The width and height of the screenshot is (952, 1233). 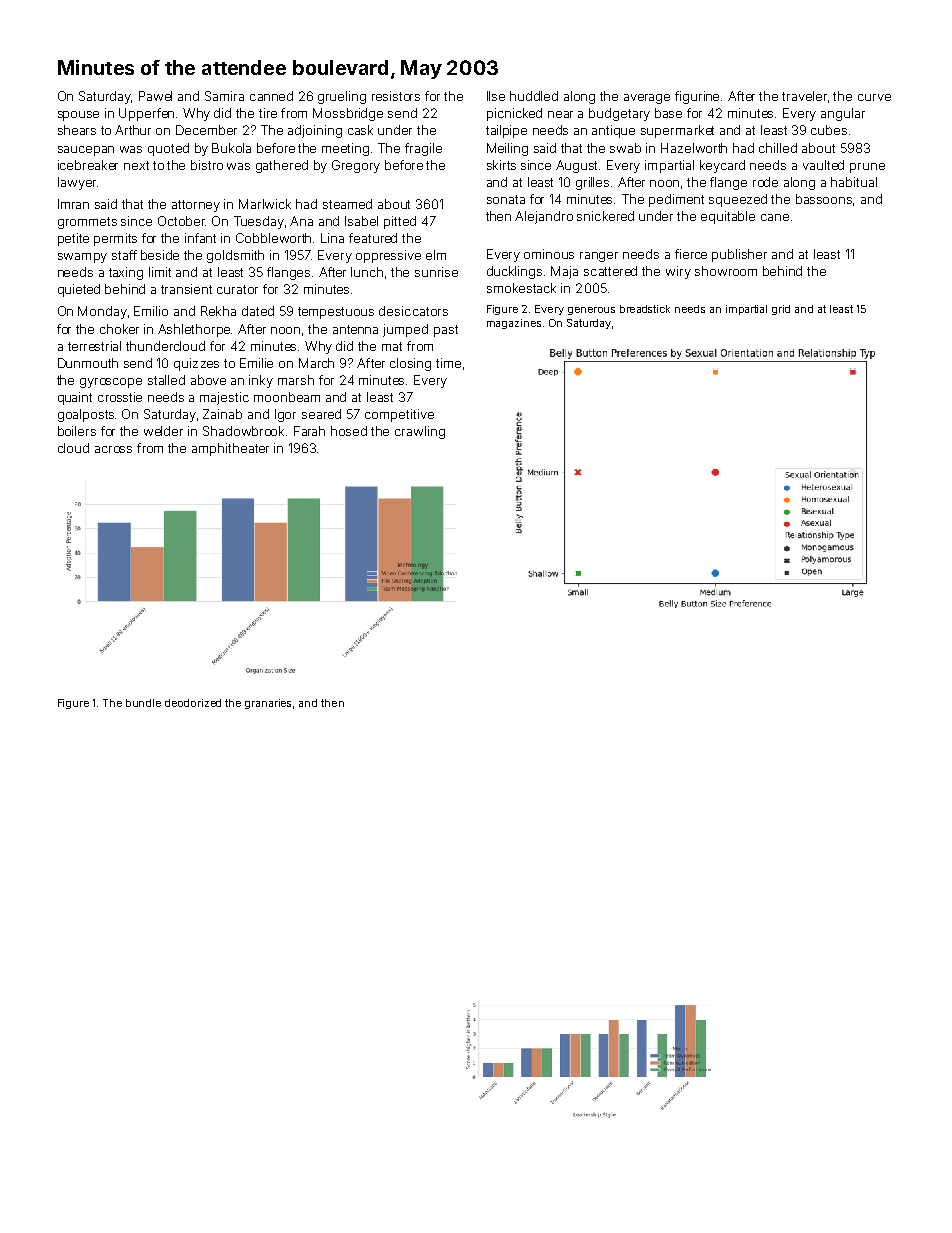 I want to click on granaries, so click(x=268, y=704).
